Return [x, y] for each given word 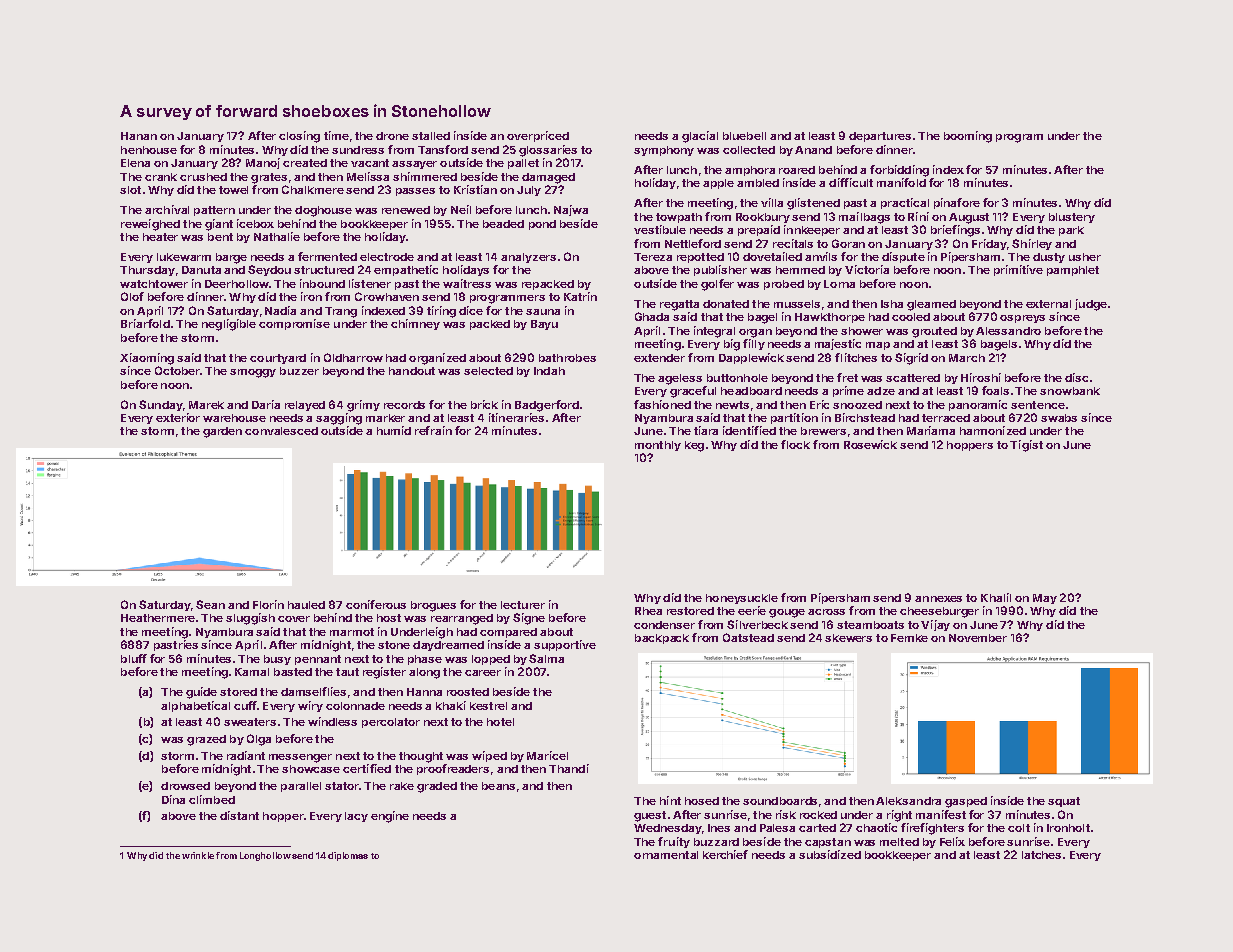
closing [299, 137]
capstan [828, 843]
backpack [662, 639]
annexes [938, 599]
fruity [674, 842]
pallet [523, 164]
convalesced [281, 431]
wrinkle [198, 855]
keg [694, 446]
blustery [1072, 218]
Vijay [935, 625]
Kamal [252, 672]
